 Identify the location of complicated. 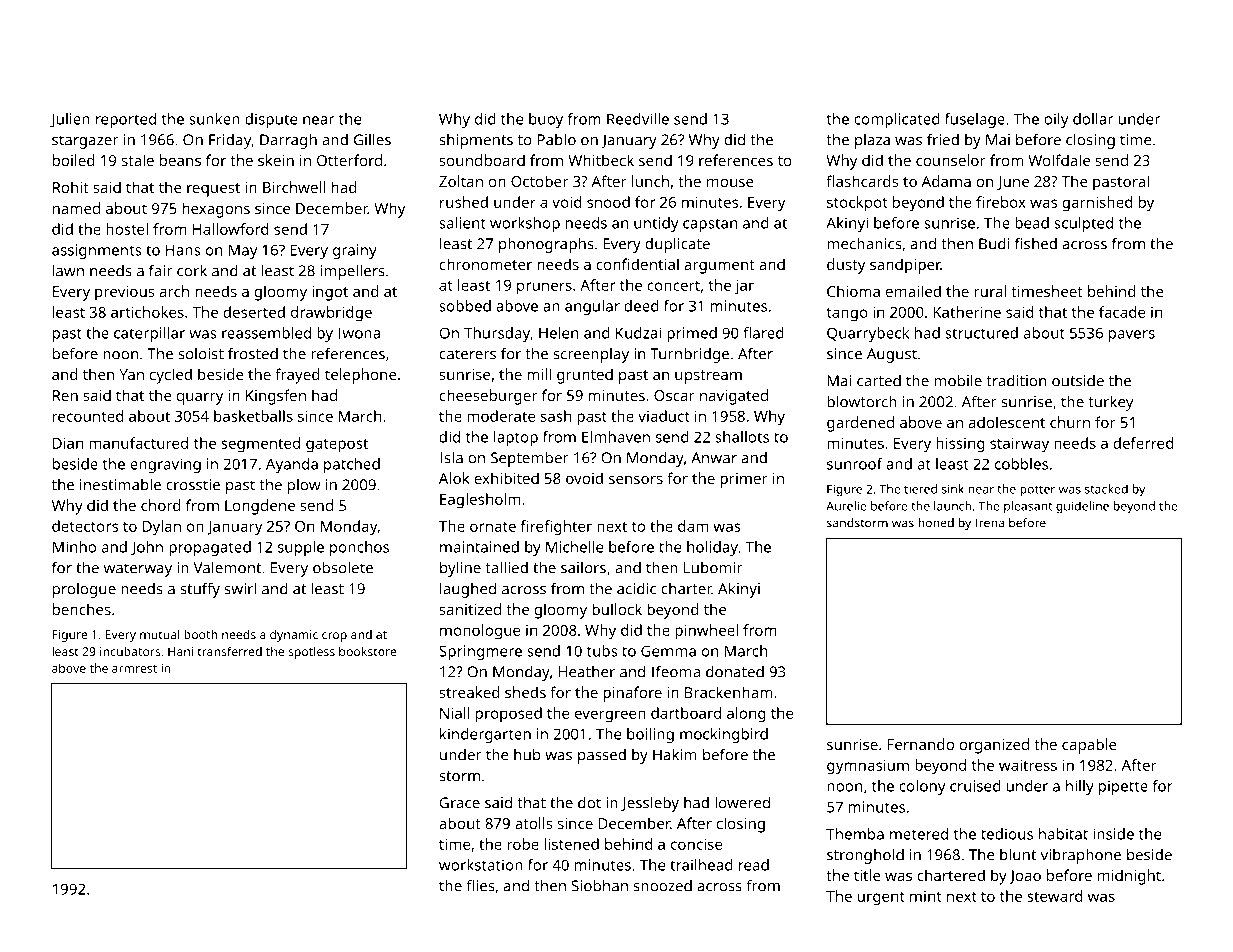
(897, 120).
